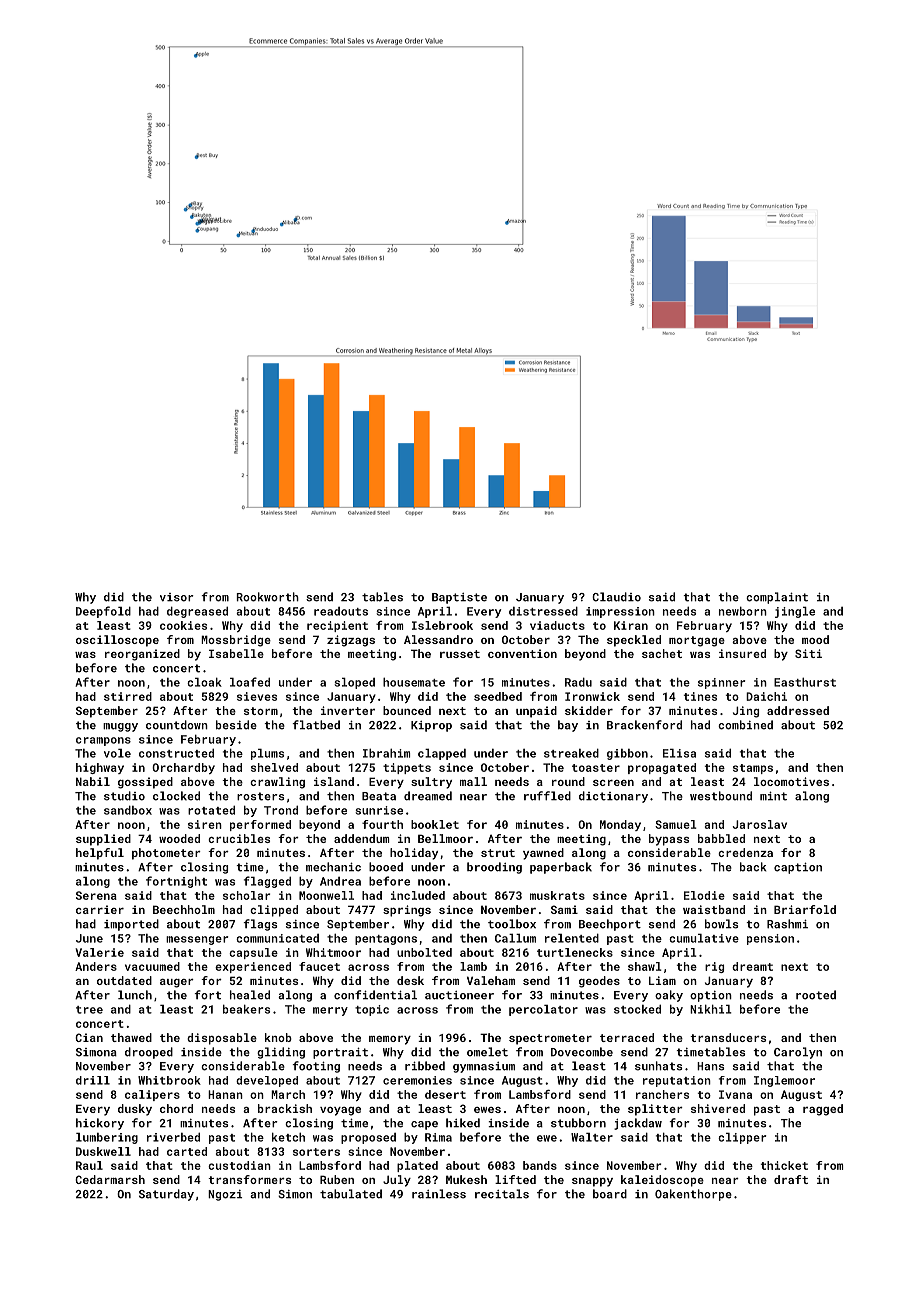 The image size is (924, 1308). Describe the element at coordinates (128, 810) in the screenshot. I see `sandbox` at that location.
